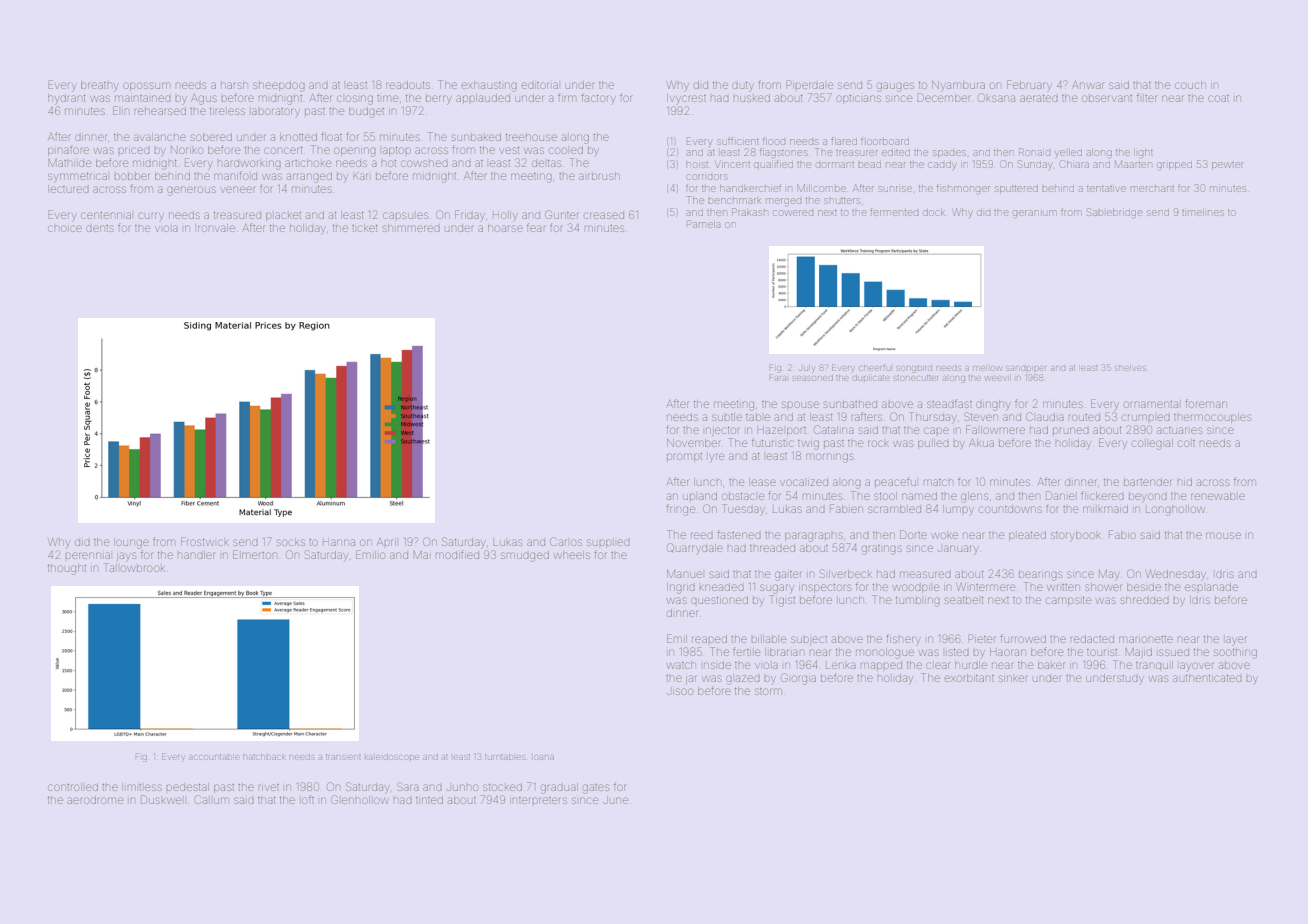 The width and height of the page is (1308, 924). What do you see at coordinates (131, 543) in the page?
I see `lounge` at bounding box center [131, 543].
